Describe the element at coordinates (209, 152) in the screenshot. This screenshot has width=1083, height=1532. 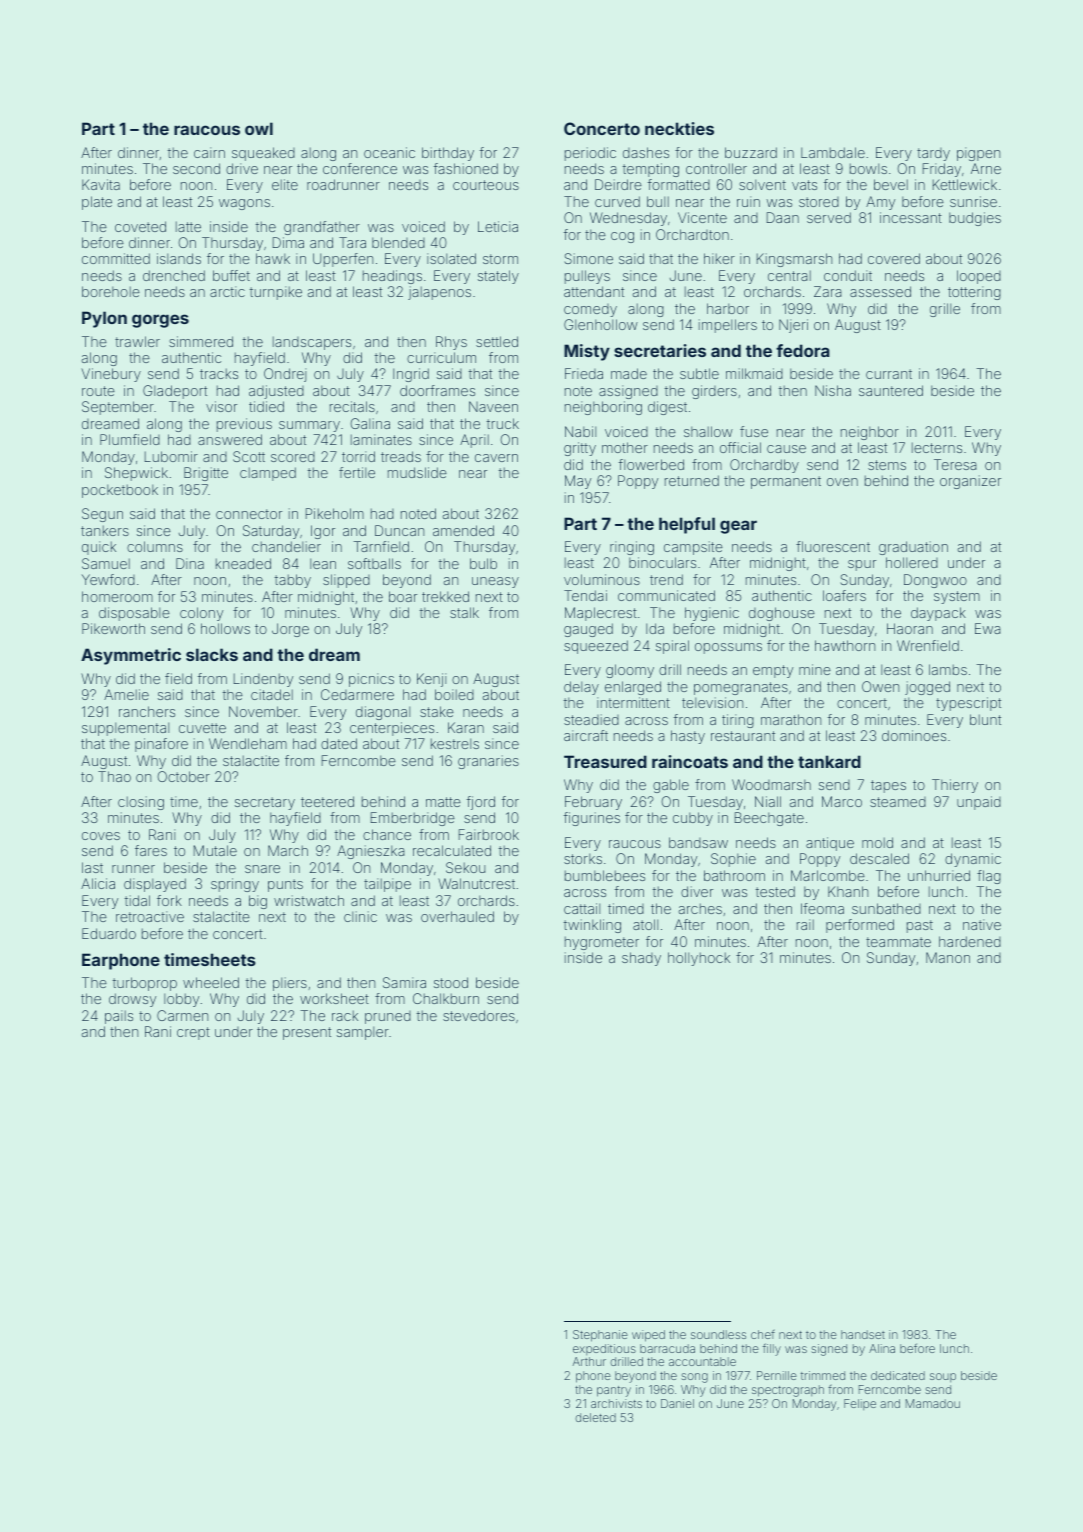
I see `cairn` at that location.
